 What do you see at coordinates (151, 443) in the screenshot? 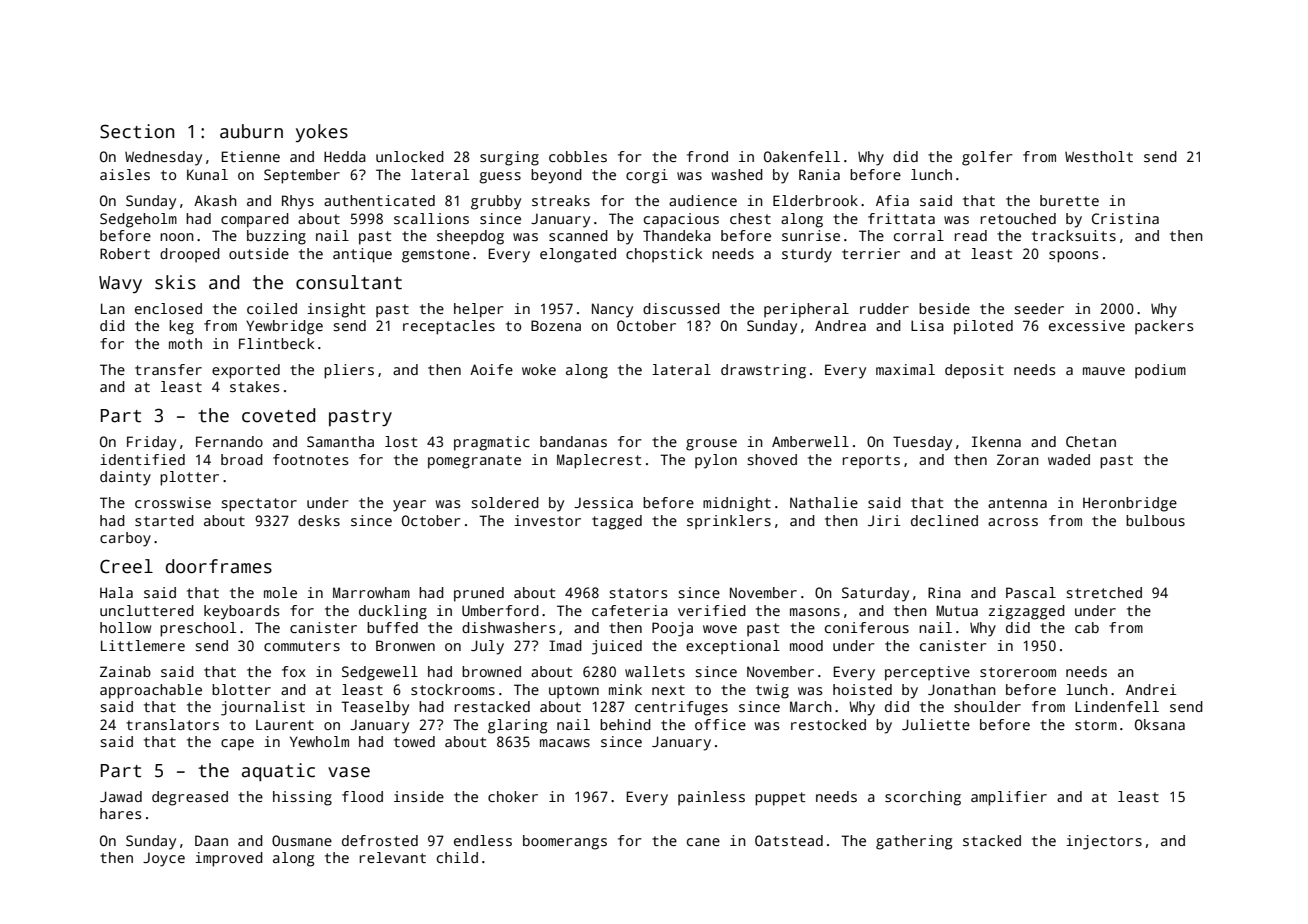
I see `Friday` at bounding box center [151, 443].
